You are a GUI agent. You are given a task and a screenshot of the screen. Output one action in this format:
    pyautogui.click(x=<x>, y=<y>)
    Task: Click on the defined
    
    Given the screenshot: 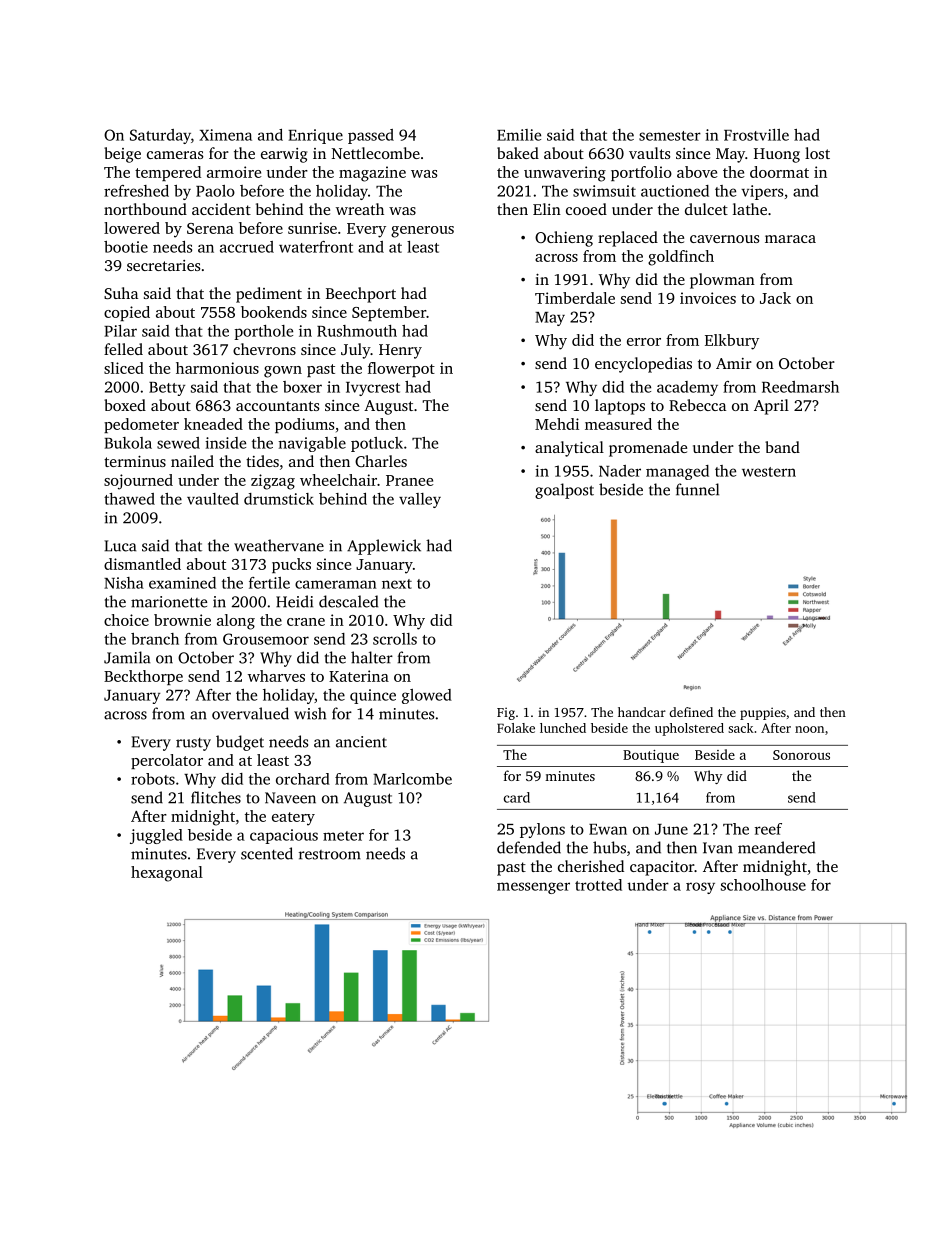 What is the action you would take?
    pyautogui.click(x=691, y=712)
